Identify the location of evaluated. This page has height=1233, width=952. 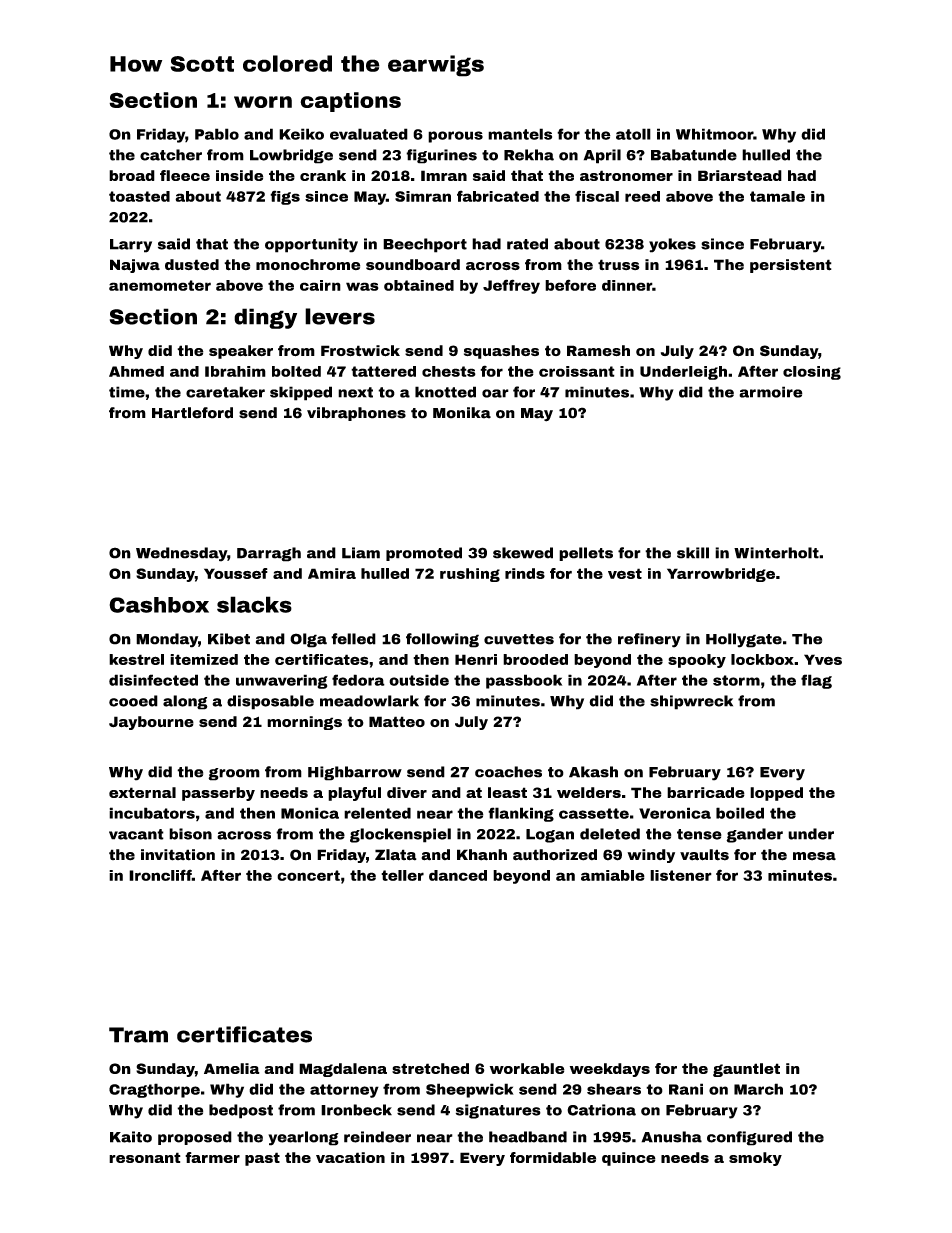
(369, 134).
